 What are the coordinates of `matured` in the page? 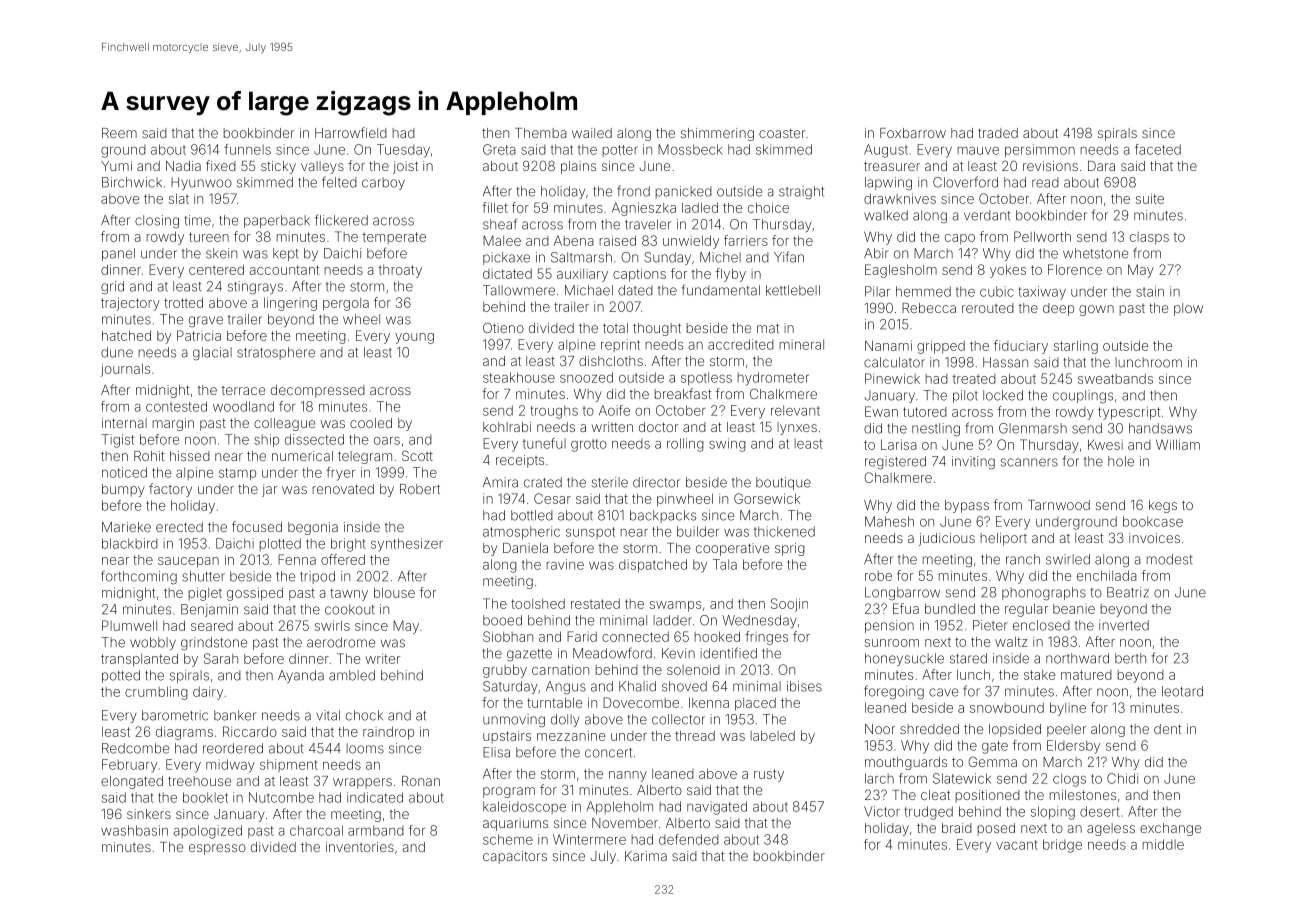 It's located at (1086, 675).
